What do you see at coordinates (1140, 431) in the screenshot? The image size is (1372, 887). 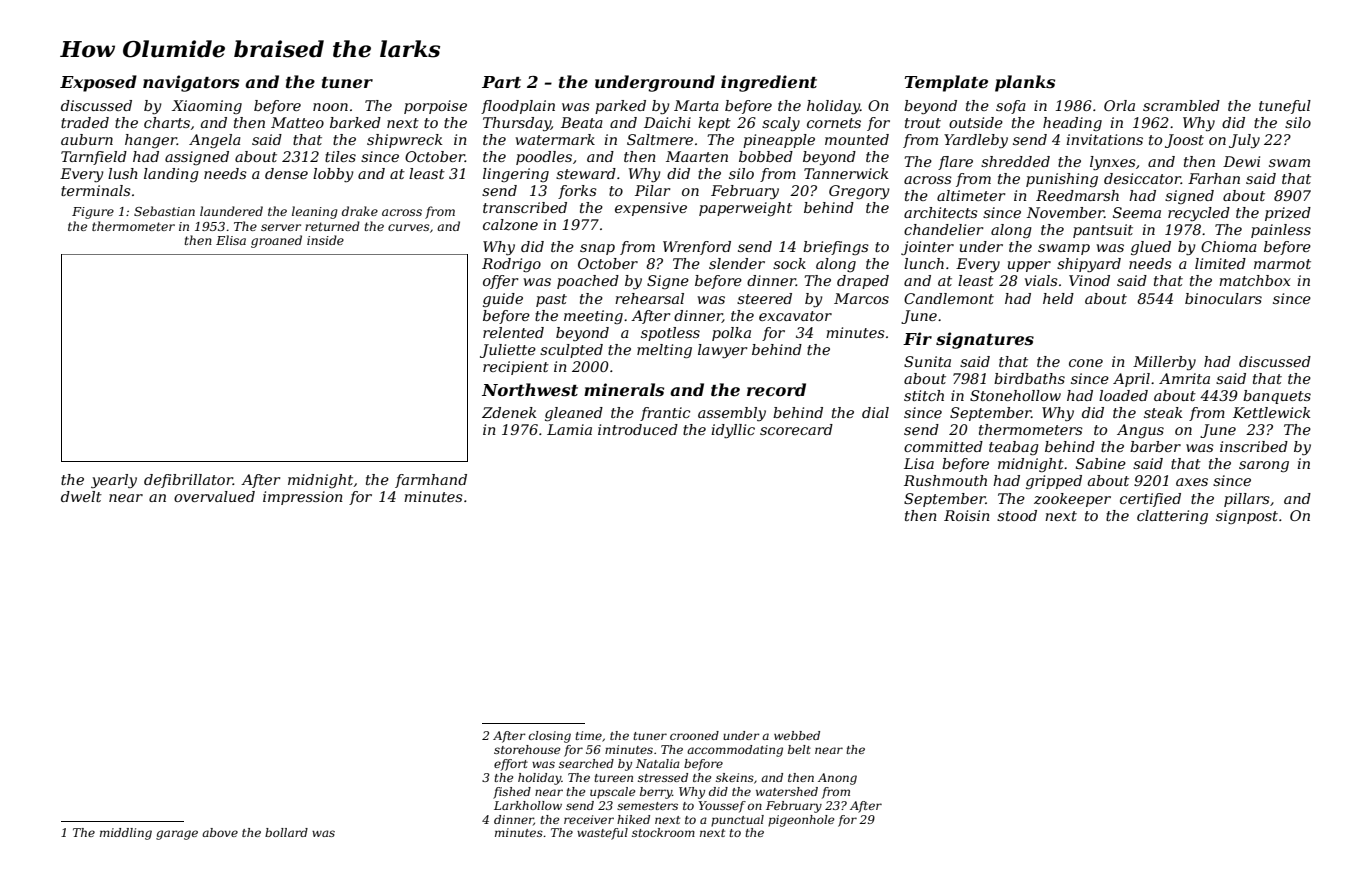 I see `Angus` at bounding box center [1140, 431].
